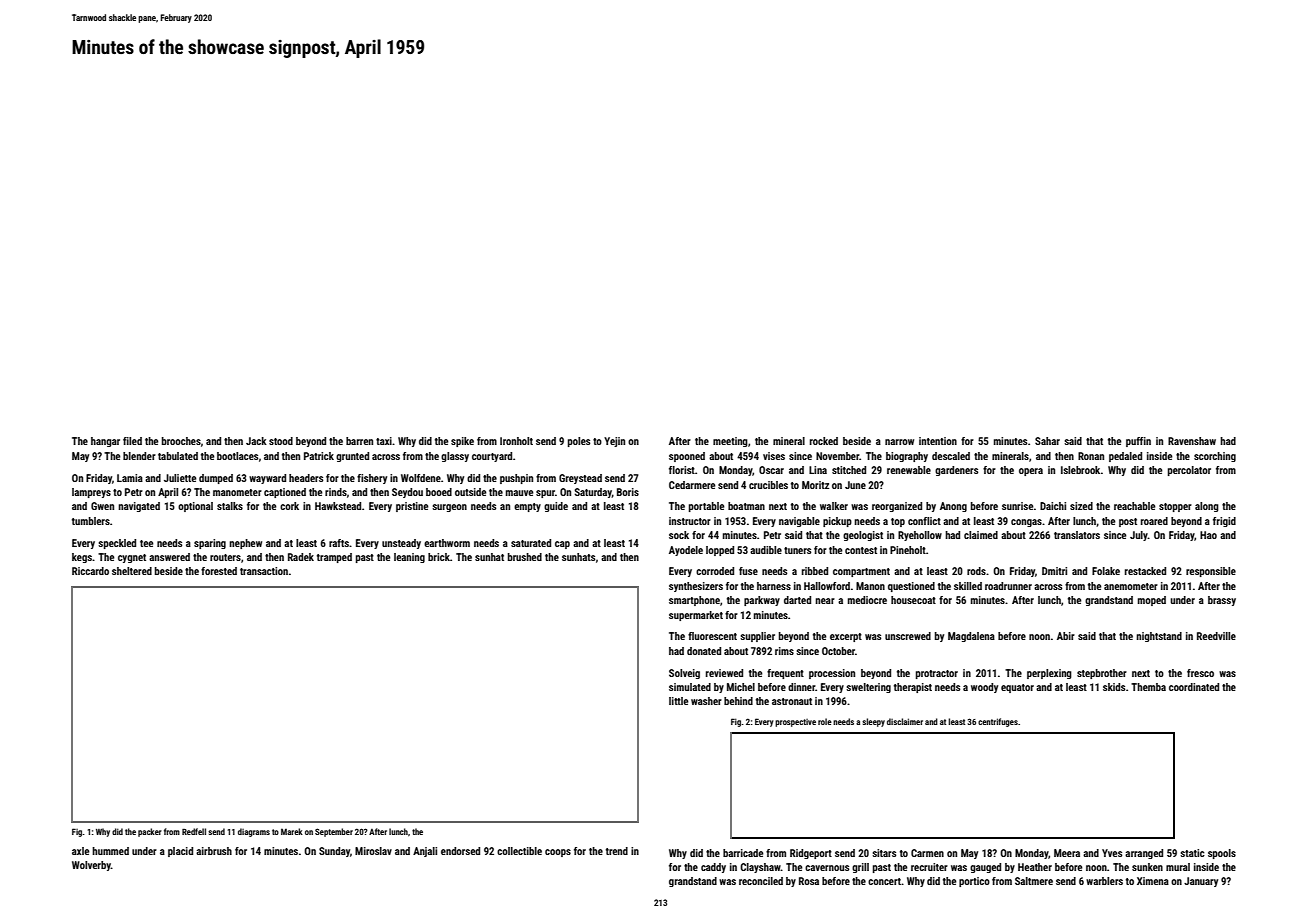 The image size is (1308, 924). What do you see at coordinates (795, 723) in the screenshot?
I see `prospective` at bounding box center [795, 723].
